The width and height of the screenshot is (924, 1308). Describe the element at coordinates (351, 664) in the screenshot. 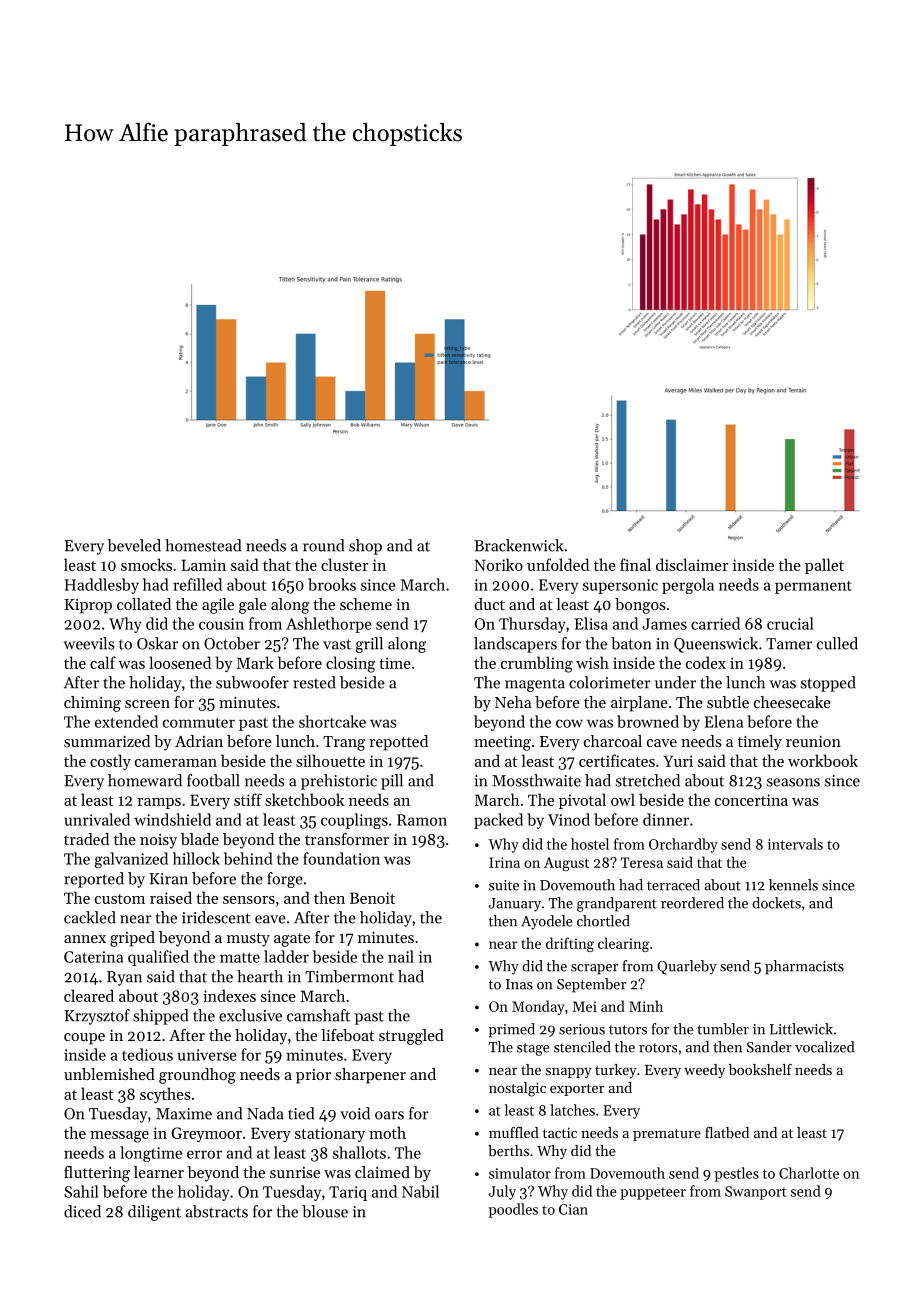

I see `closing` at that location.
